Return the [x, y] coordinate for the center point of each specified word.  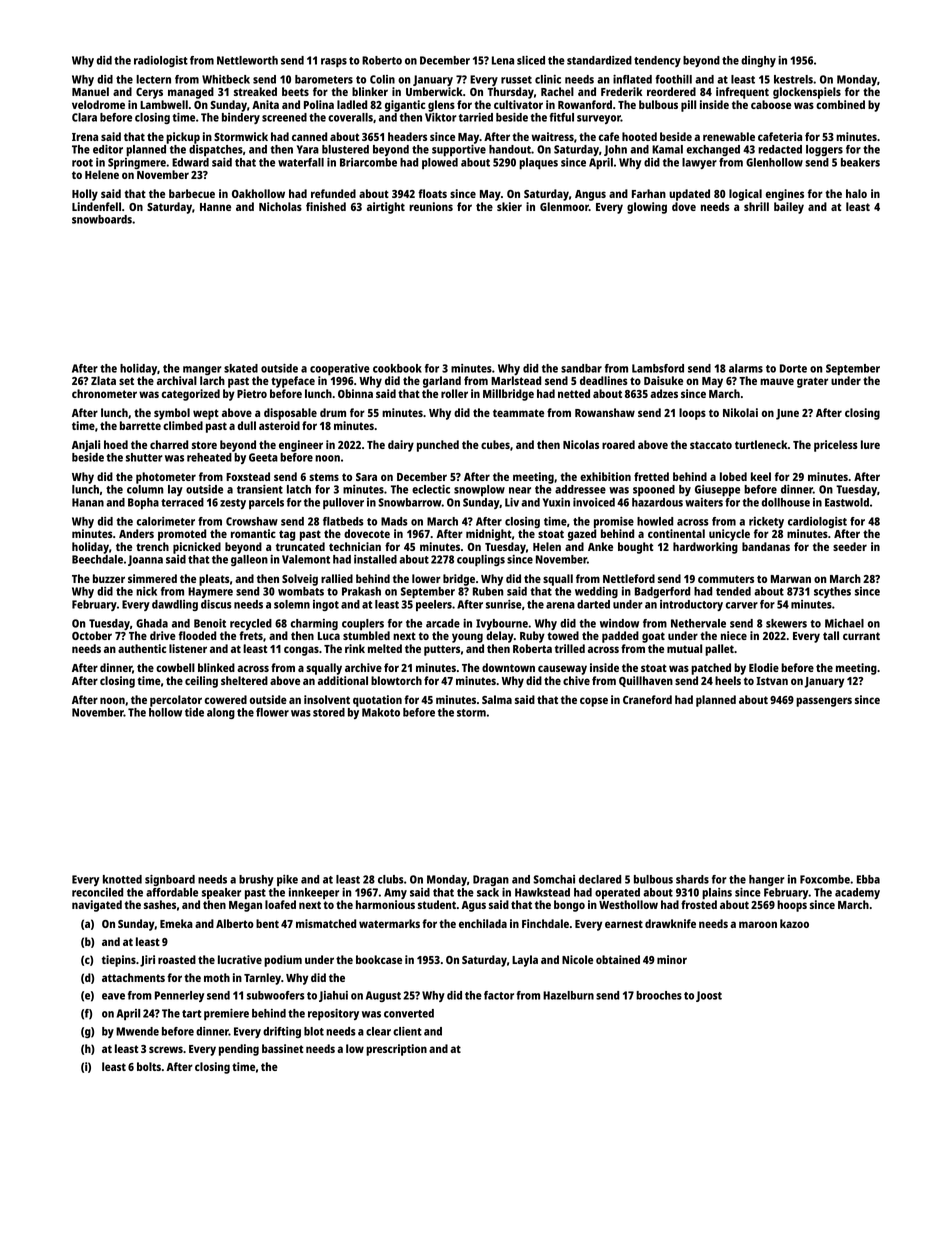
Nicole [577, 959]
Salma [497, 699]
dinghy [758, 61]
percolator [176, 701]
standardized [599, 60]
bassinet [282, 1048]
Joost [709, 996]
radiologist [161, 61]
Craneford [647, 699]
